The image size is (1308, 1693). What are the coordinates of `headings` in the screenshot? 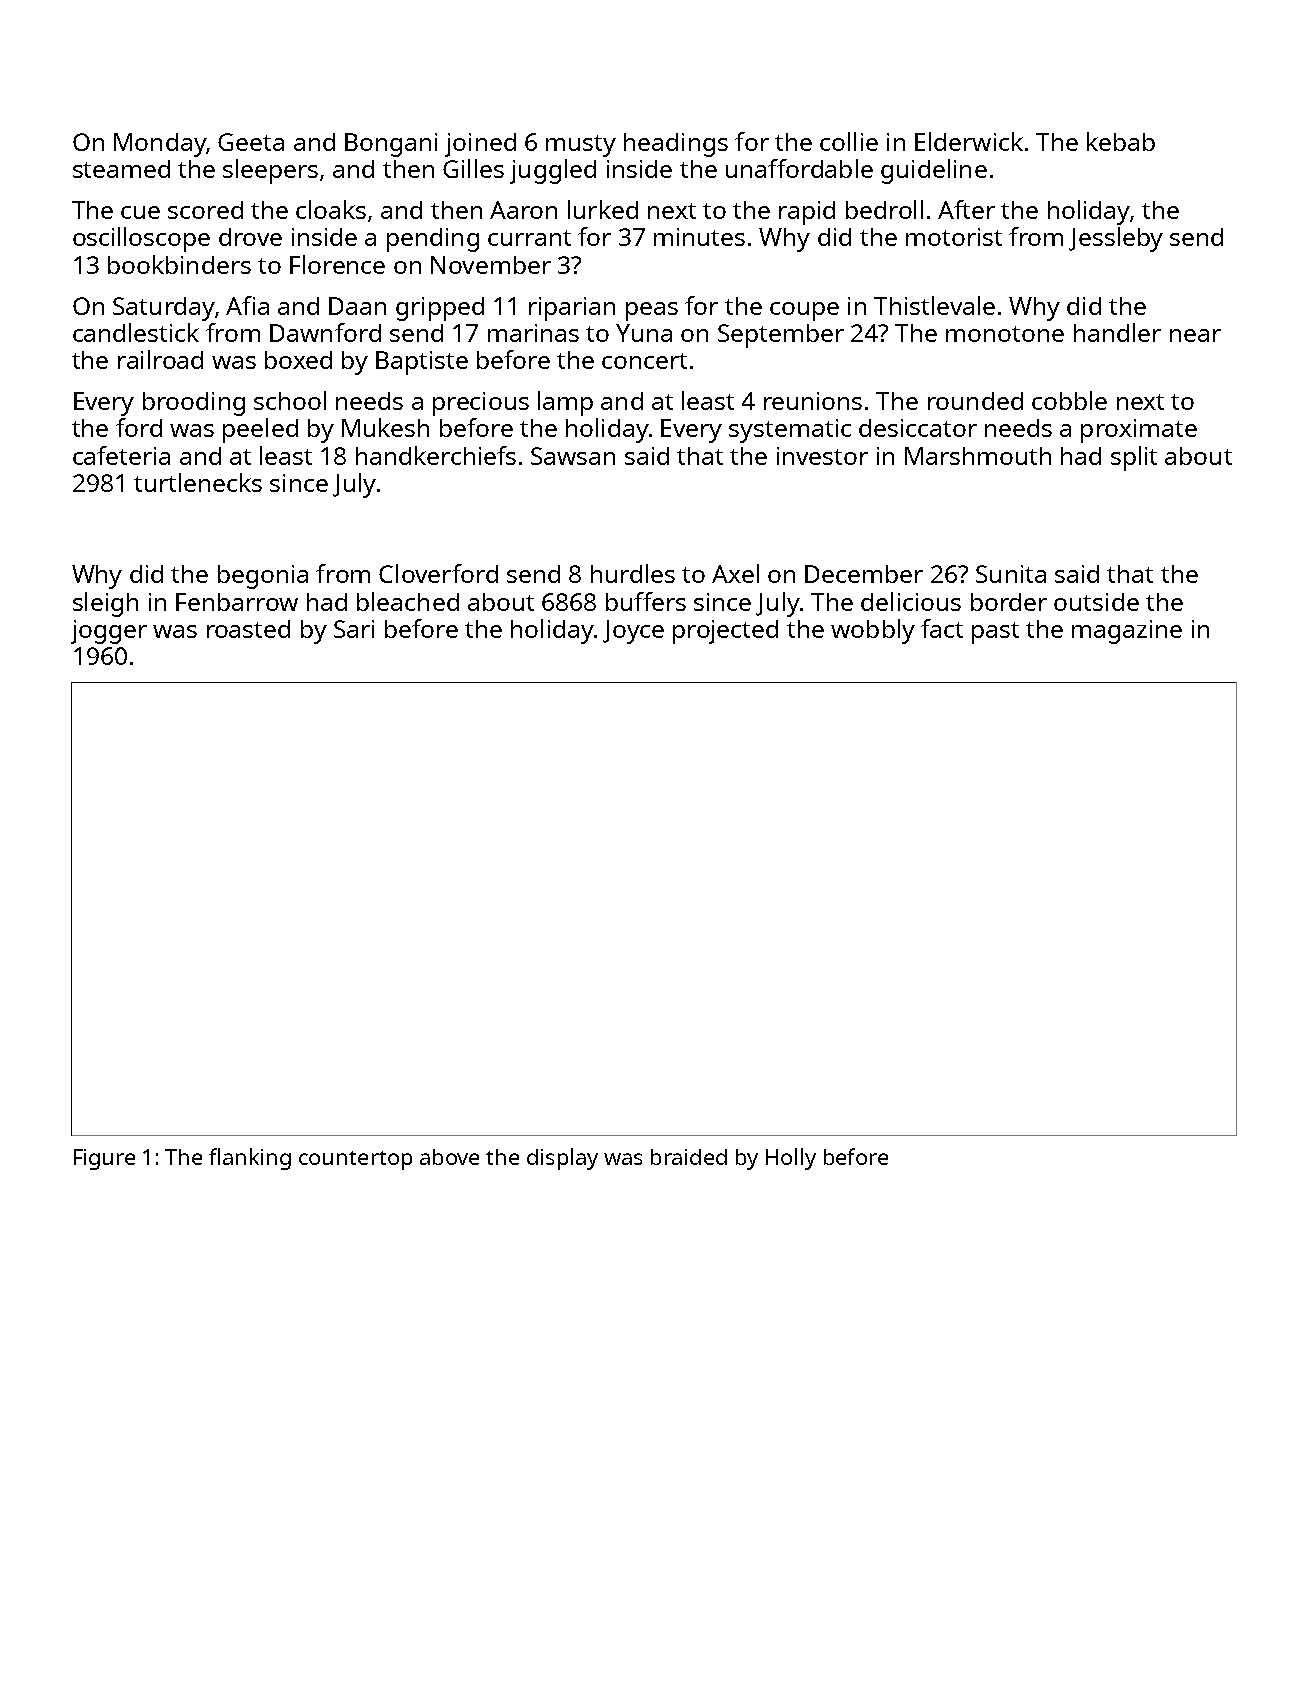 It's located at (676, 145).
